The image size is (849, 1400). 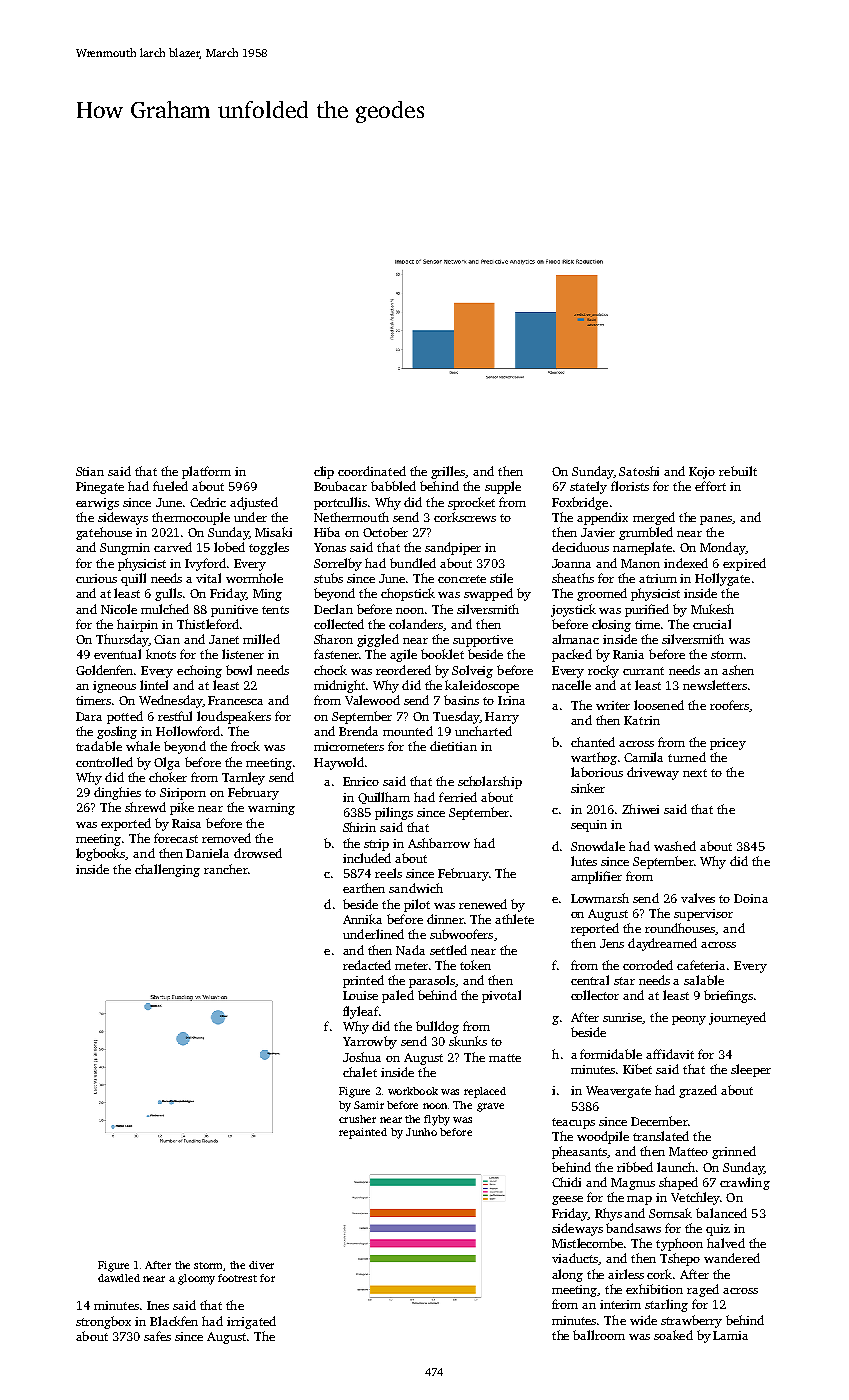 I want to click on florists, so click(x=630, y=486).
